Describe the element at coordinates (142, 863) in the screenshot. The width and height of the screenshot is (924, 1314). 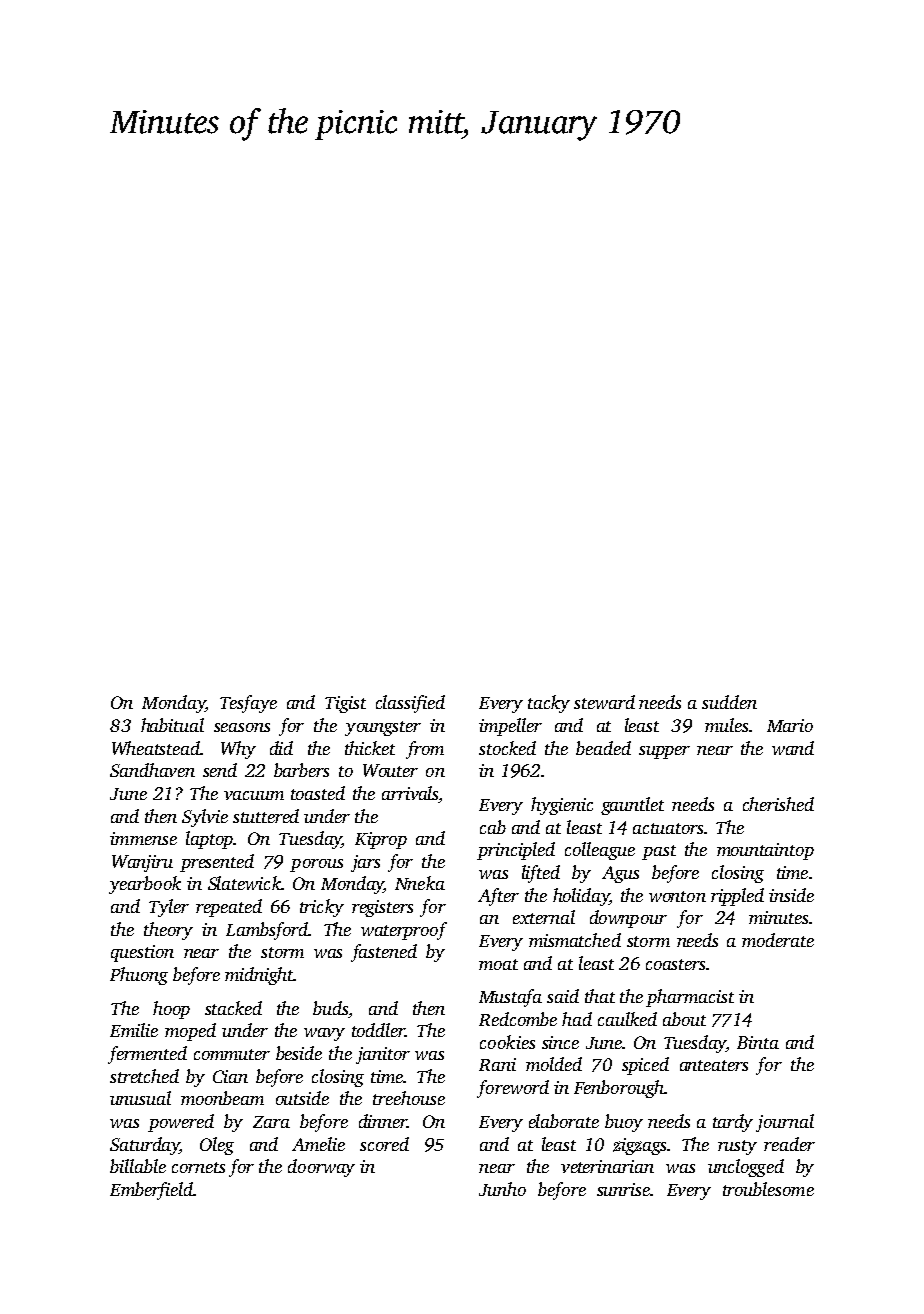
I see `Wanjiru` at that location.
